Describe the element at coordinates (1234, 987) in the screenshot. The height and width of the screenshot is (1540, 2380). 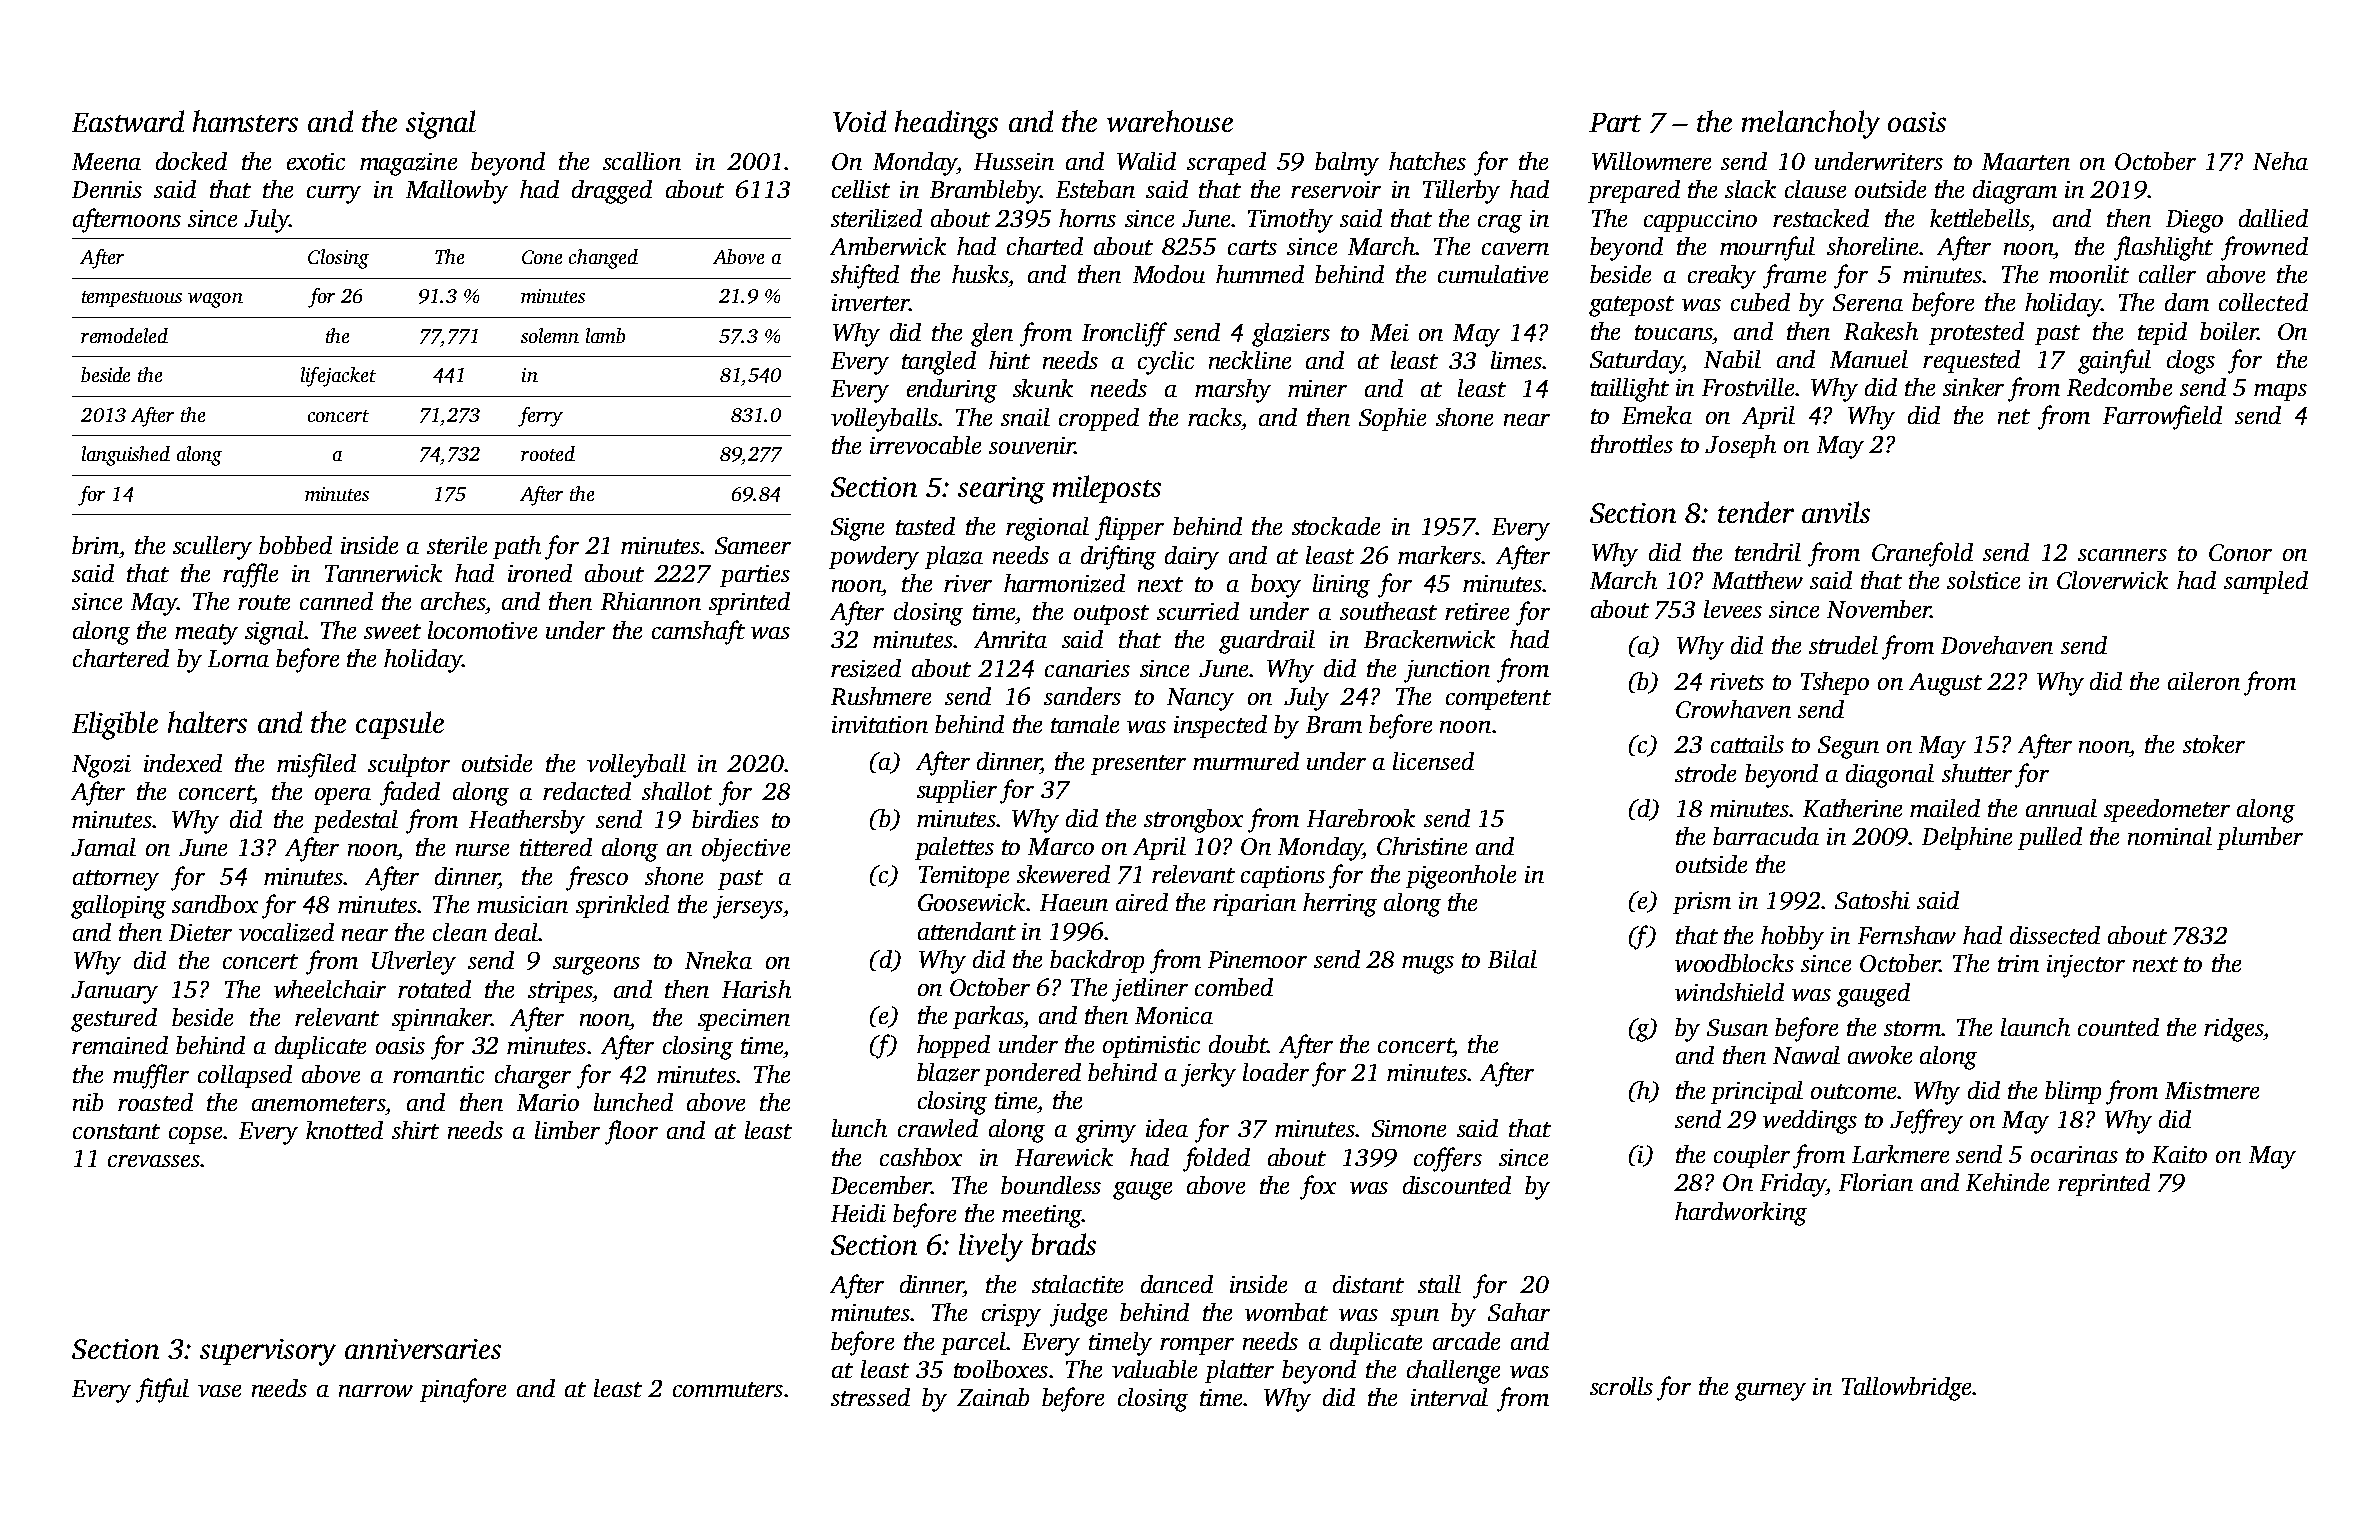
I see `combed` at that location.
